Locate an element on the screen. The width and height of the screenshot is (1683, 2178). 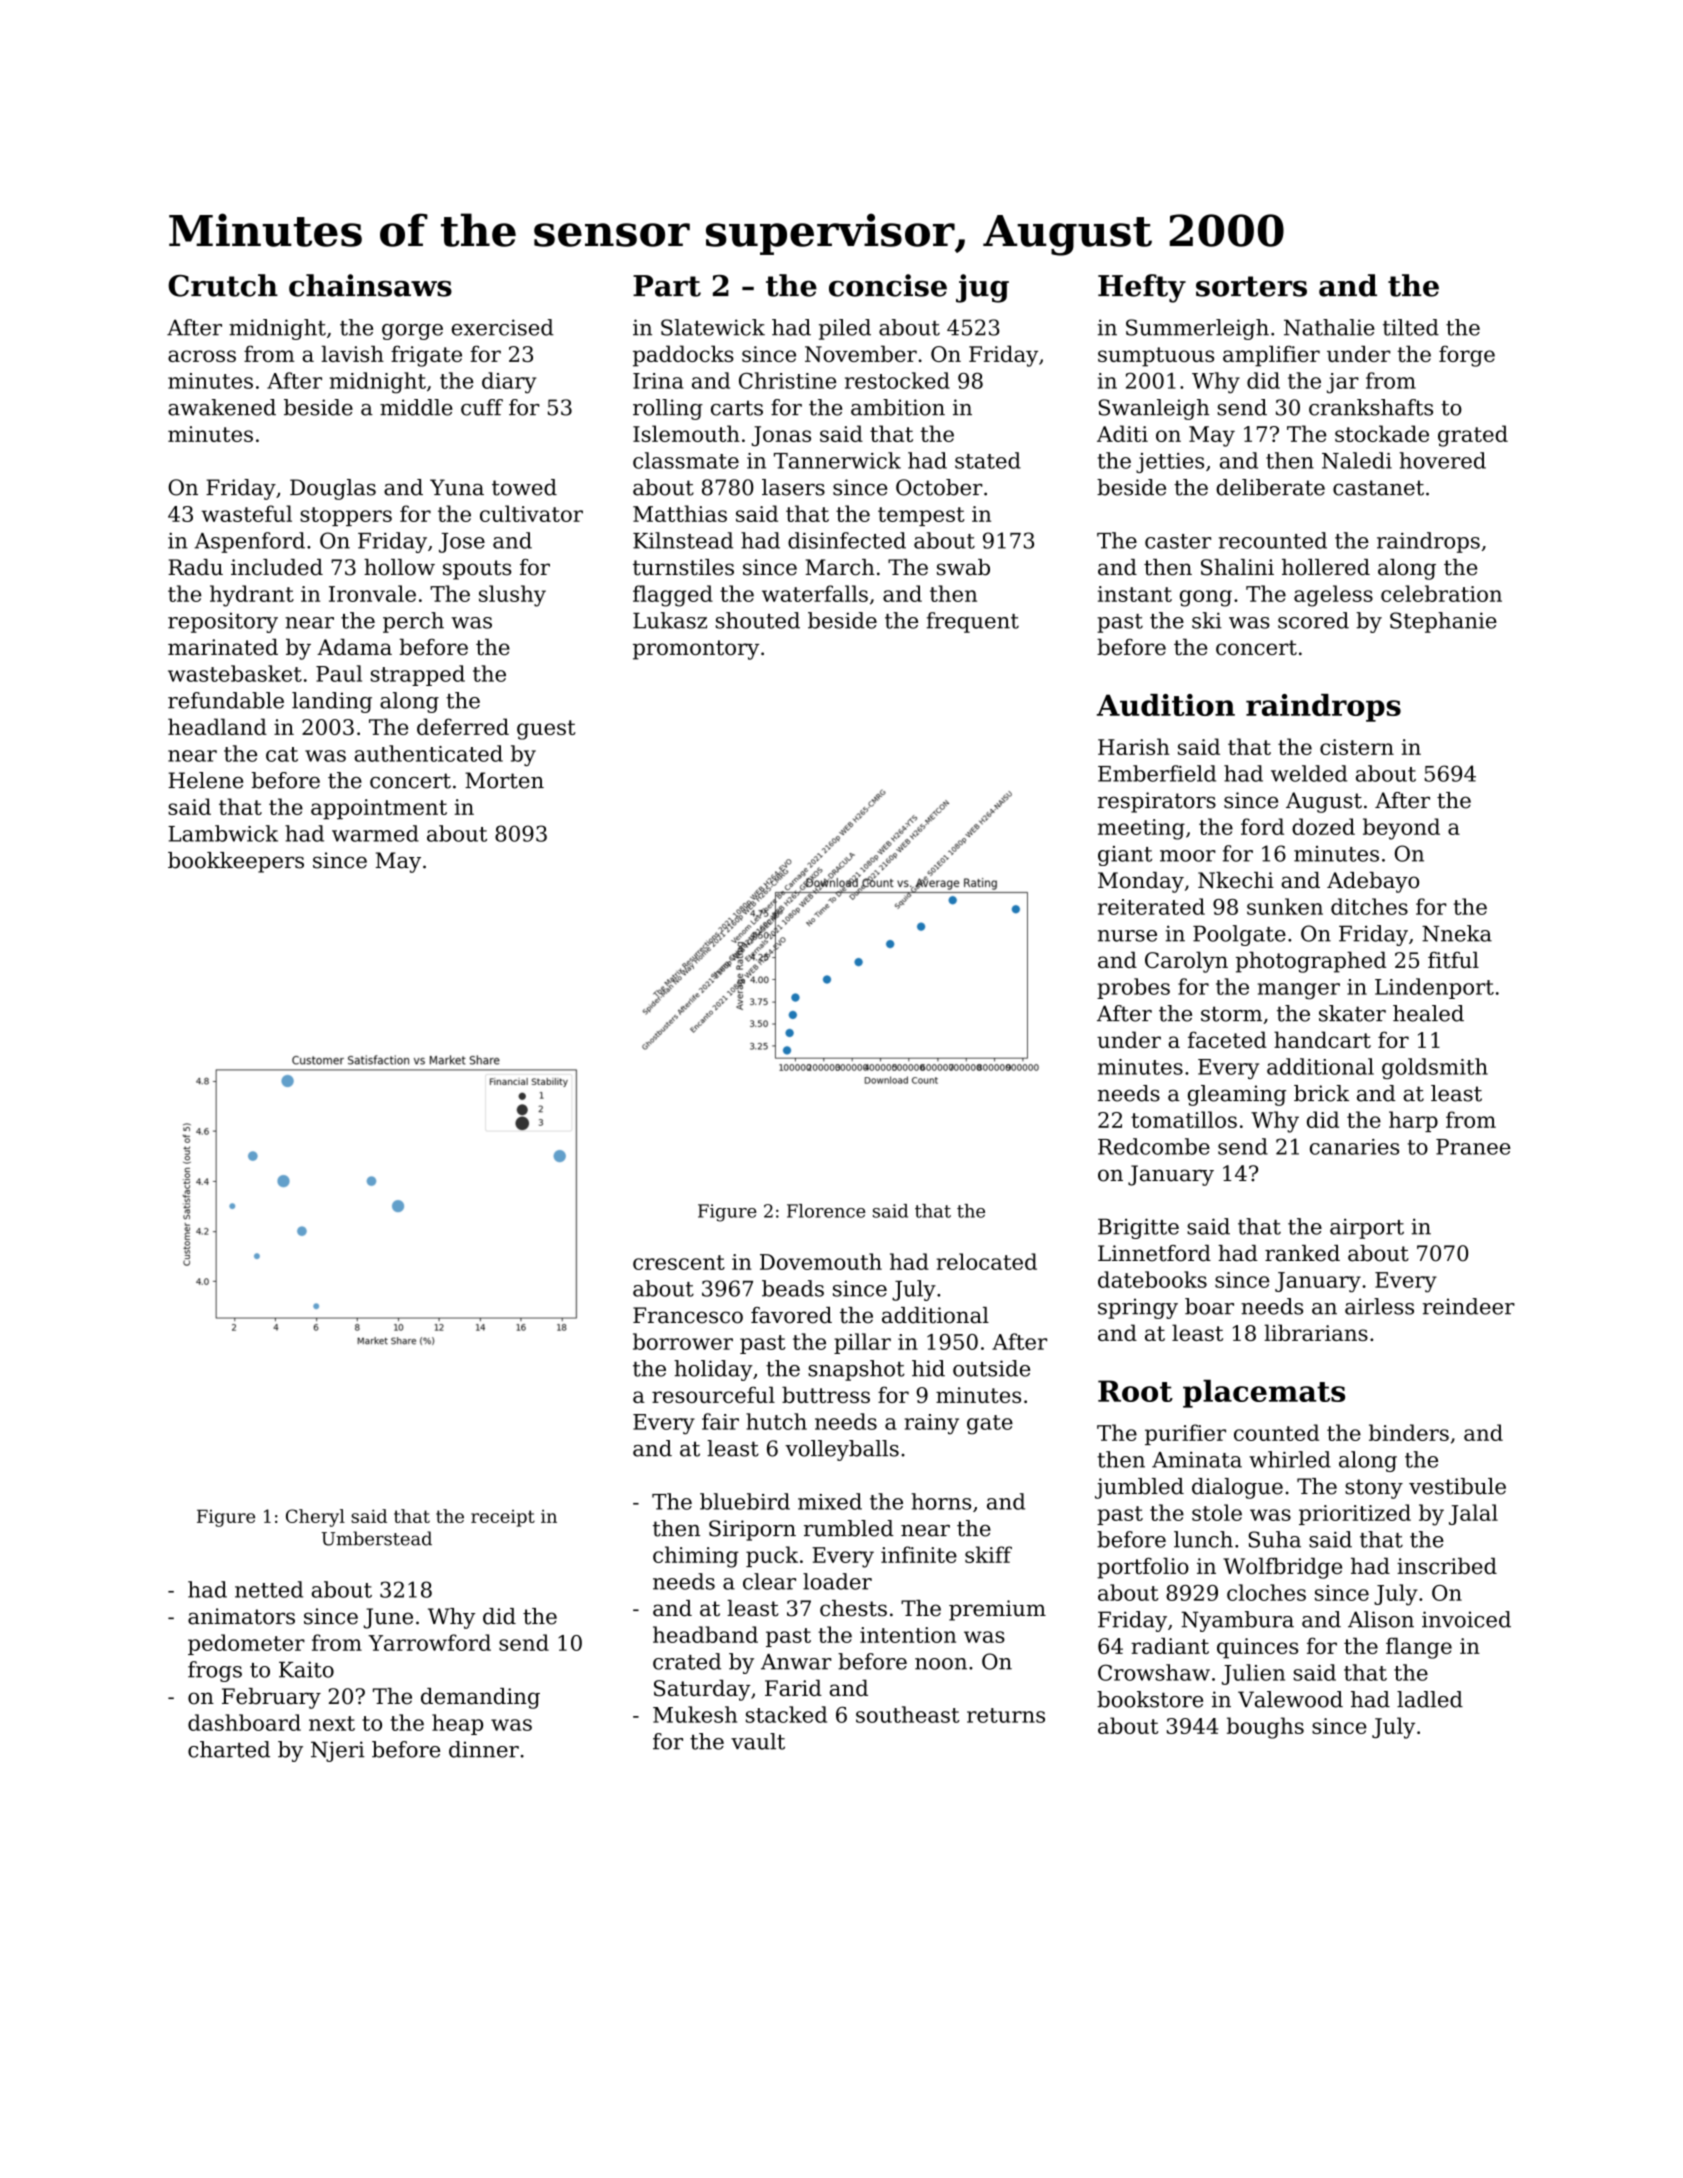
gong is located at coordinates (1206, 598).
